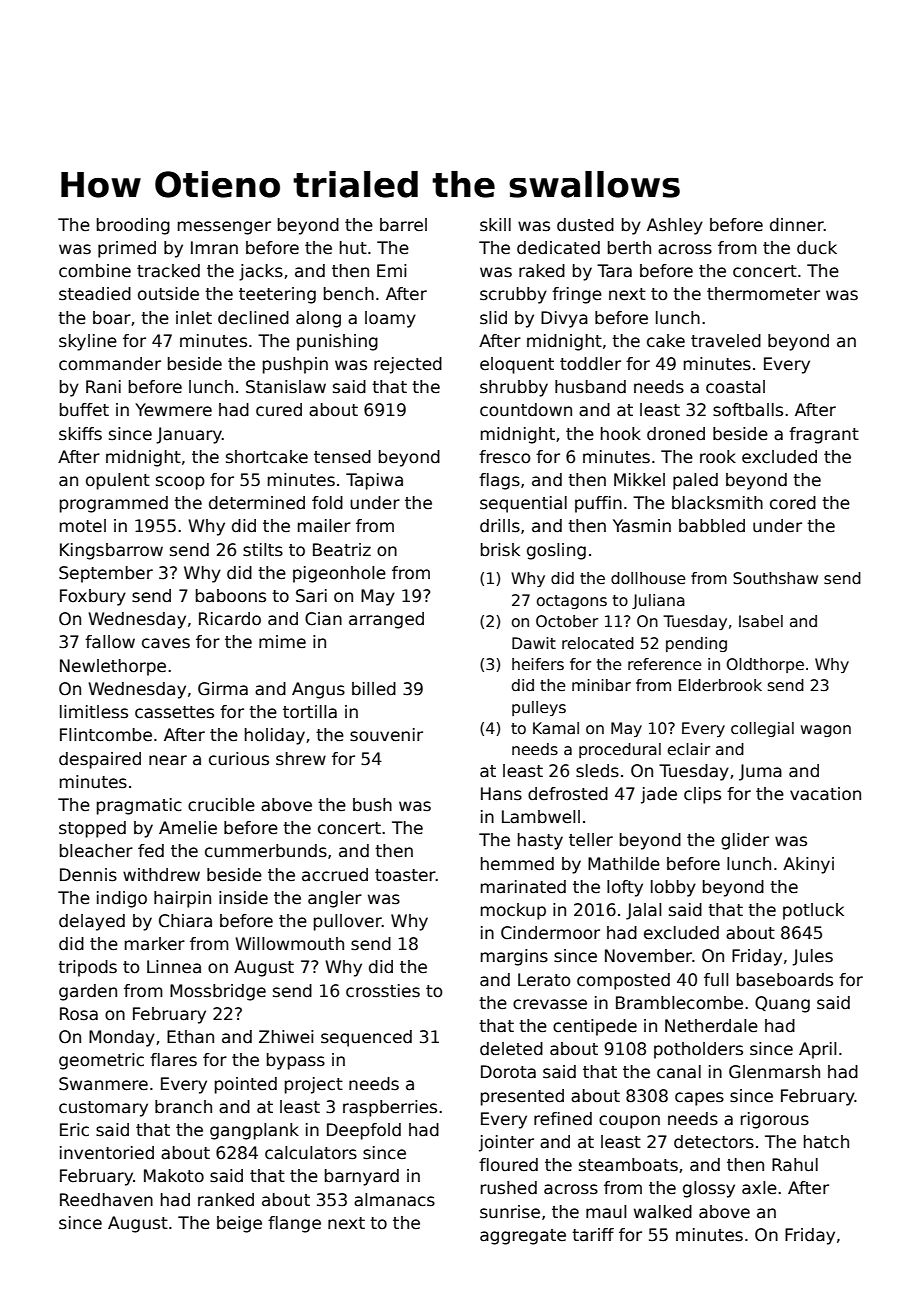 This screenshot has width=924, height=1311. I want to click on Ashley, so click(675, 226).
